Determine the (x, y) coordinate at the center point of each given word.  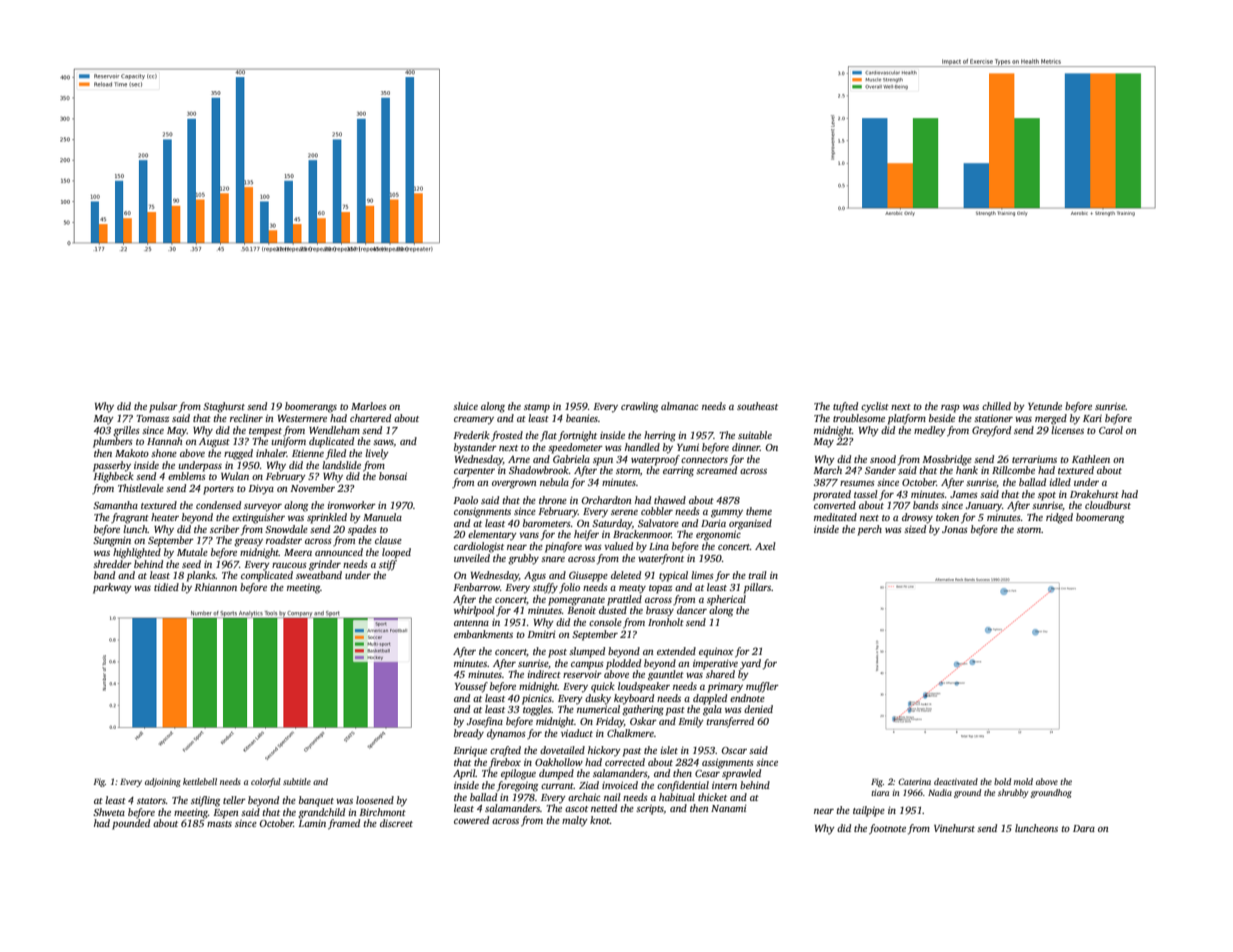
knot (600, 820)
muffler (762, 687)
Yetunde (1045, 406)
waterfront (661, 559)
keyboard (634, 699)
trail (758, 575)
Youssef (471, 687)
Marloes (369, 406)
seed (191, 564)
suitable (755, 435)
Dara (1084, 828)
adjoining (163, 782)
